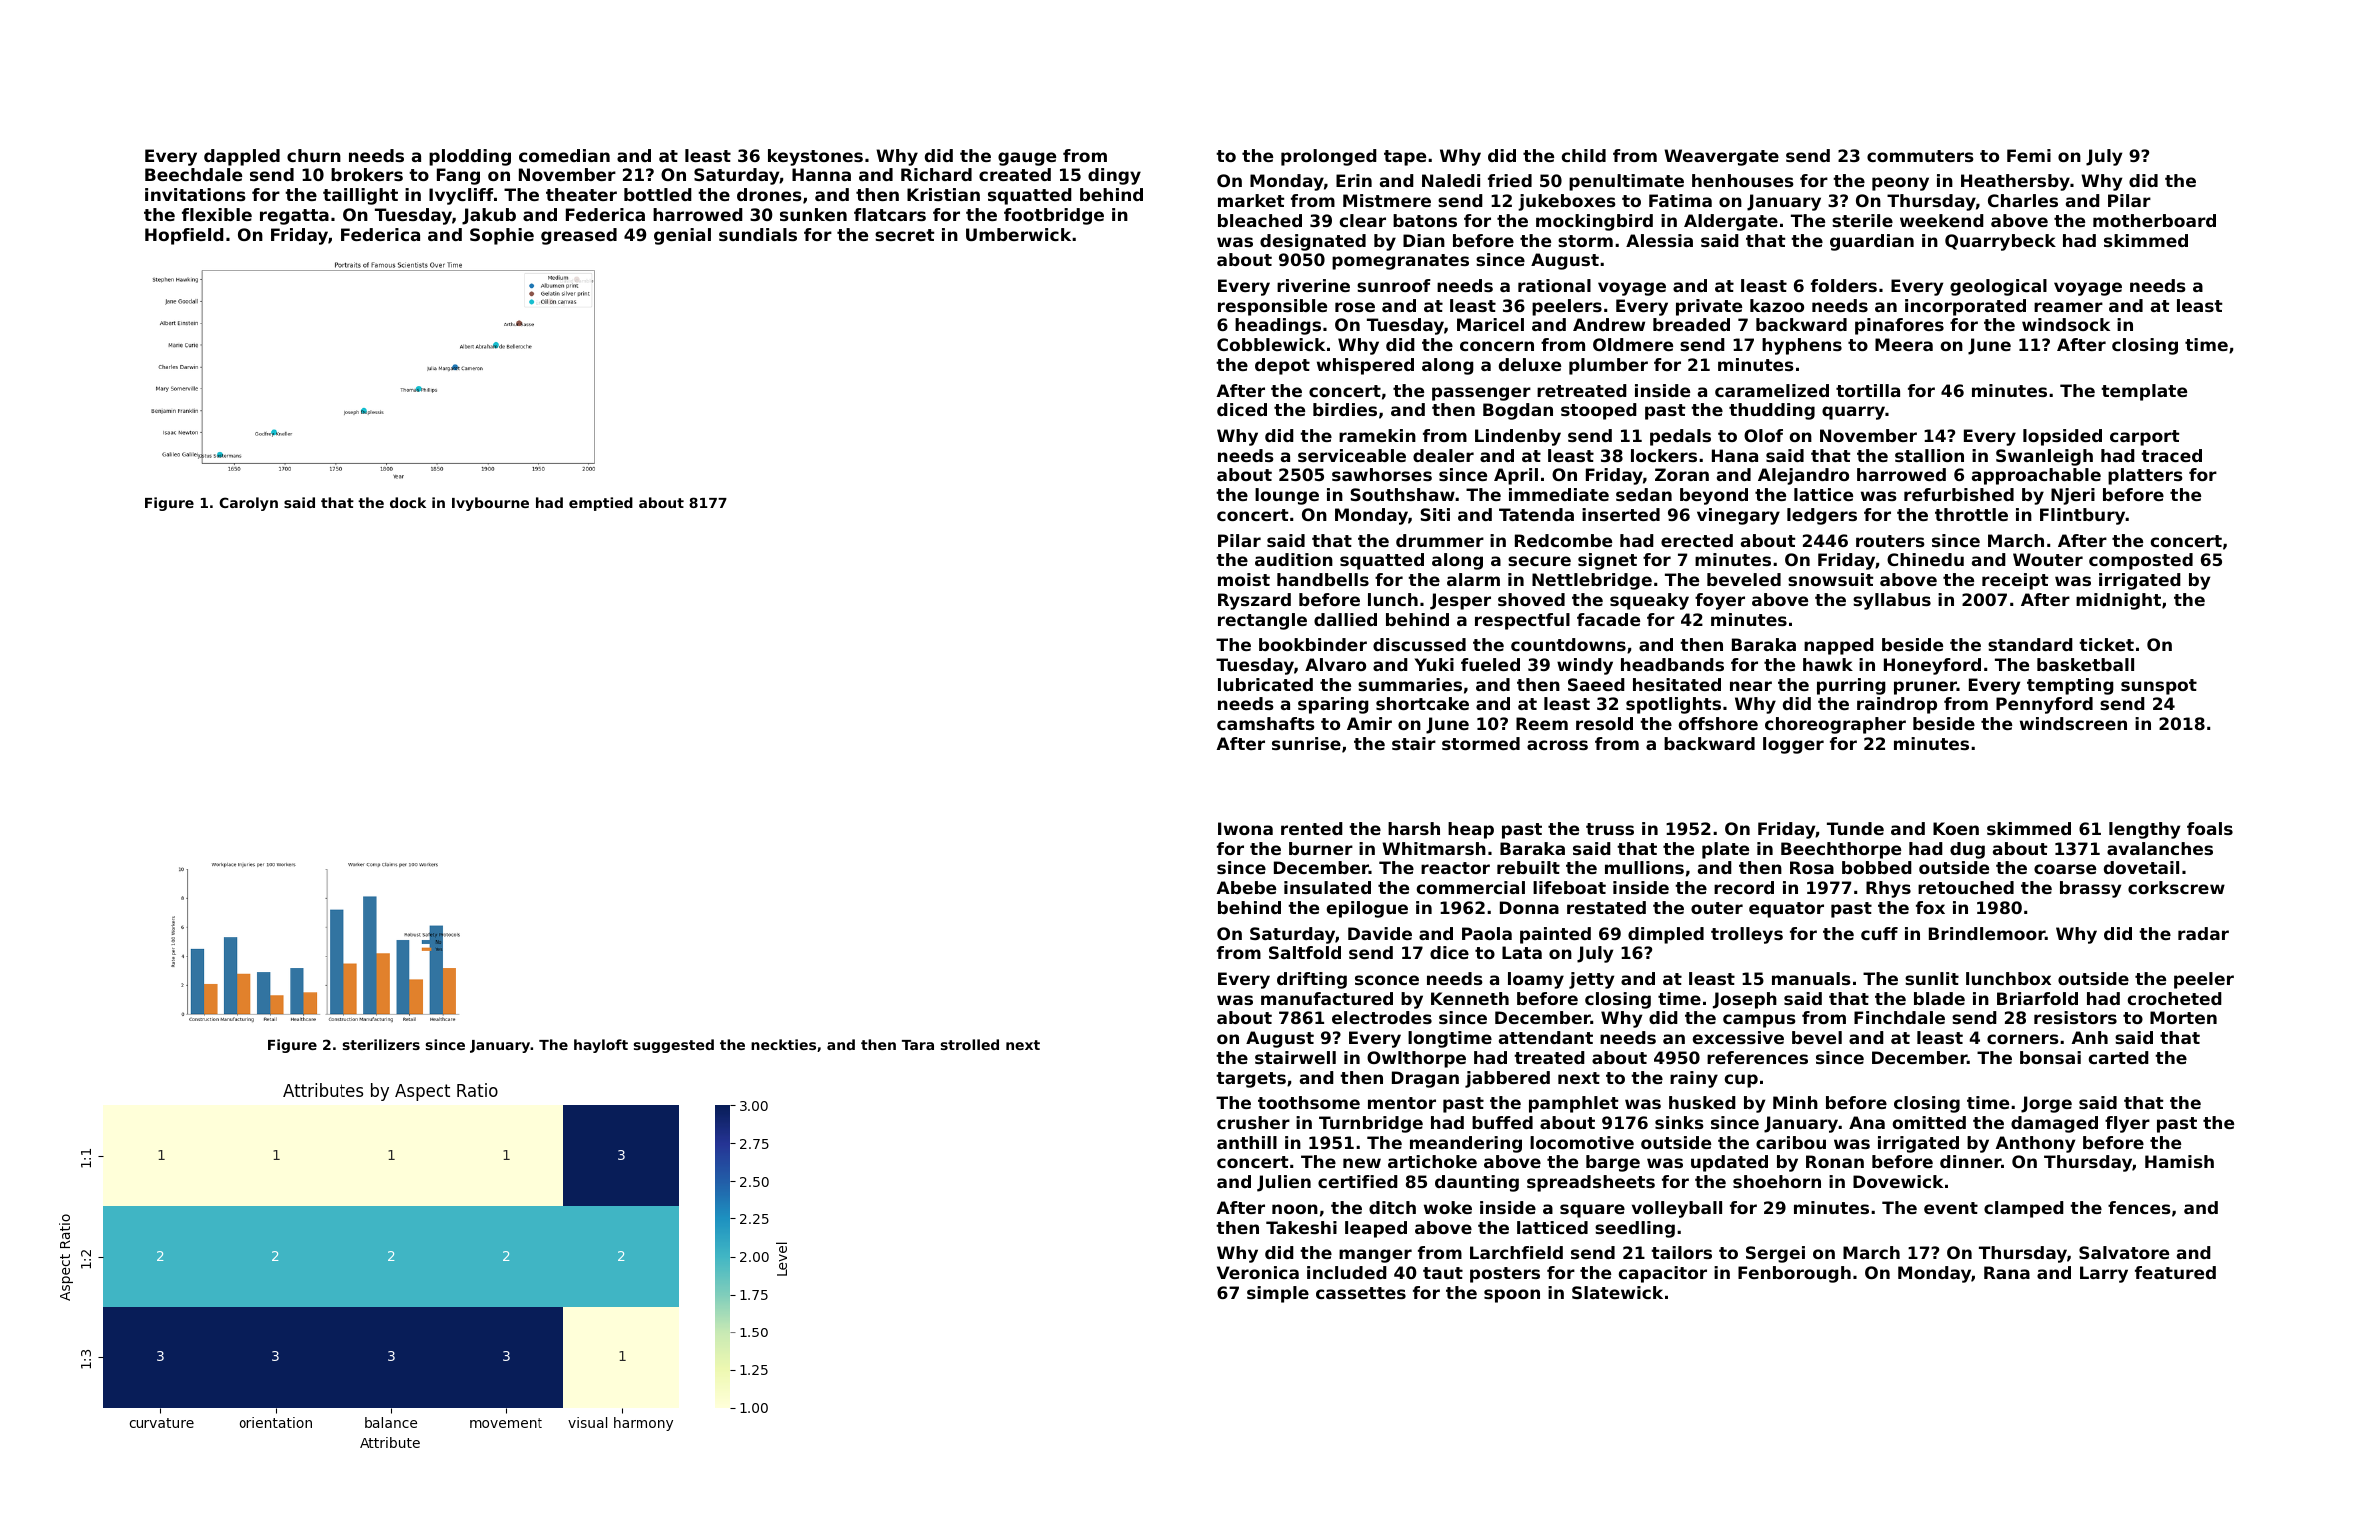 Image resolution: width=2380 pixels, height=1540 pixels. What do you see at coordinates (601, 1046) in the image?
I see `hayloft` at bounding box center [601, 1046].
